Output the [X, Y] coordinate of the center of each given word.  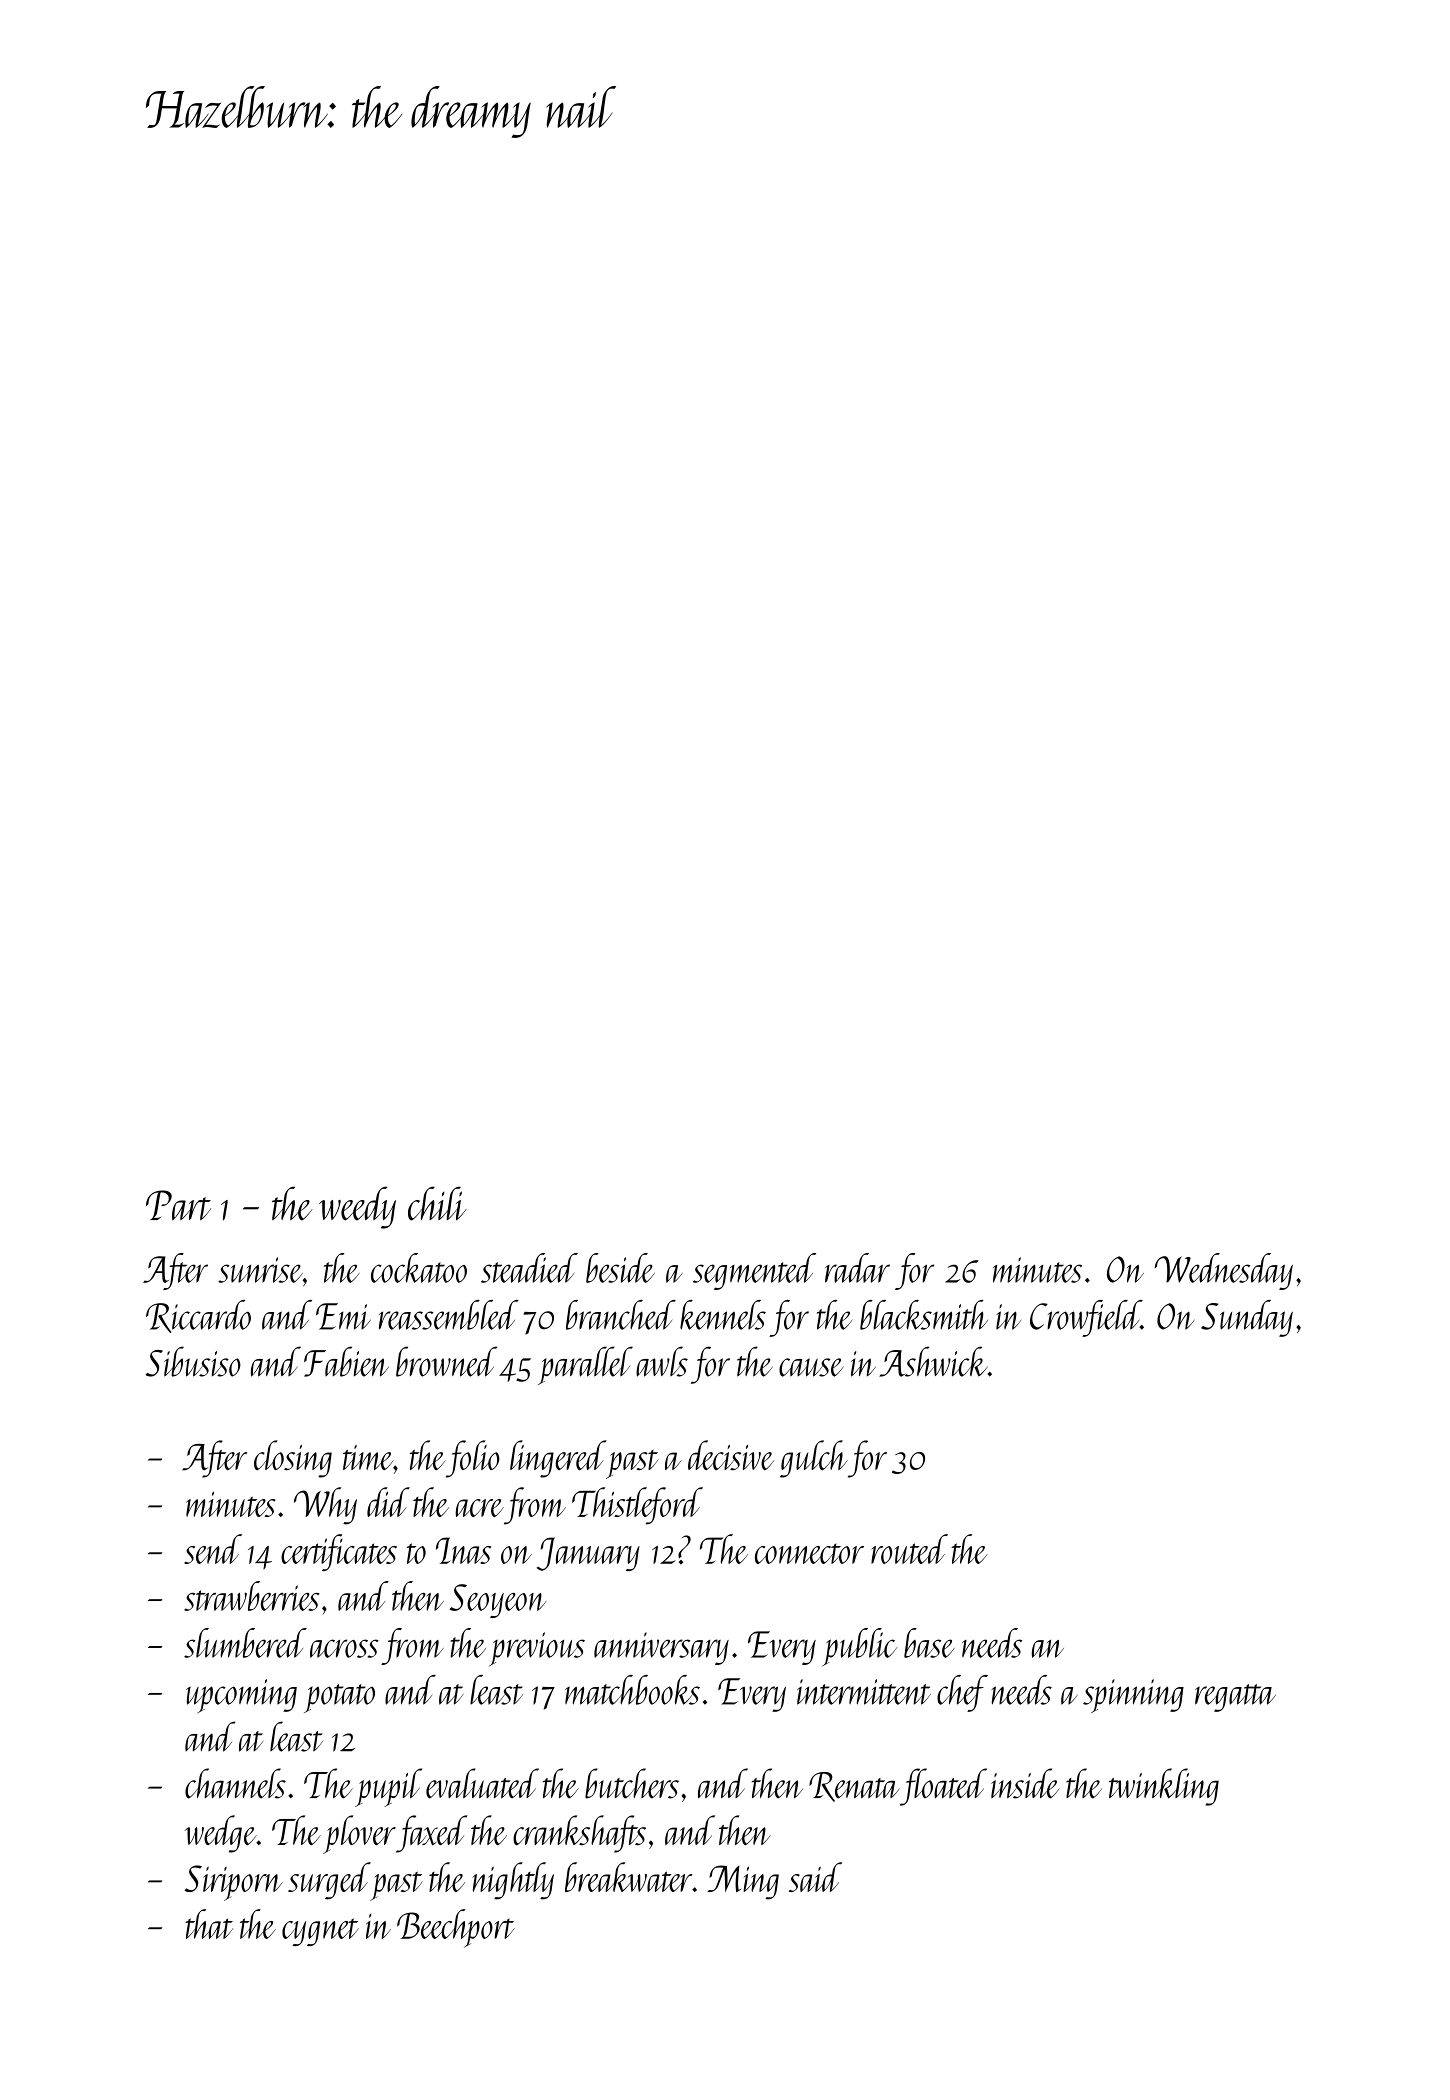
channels [235, 1783]
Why [325, 1506]
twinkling [1164, 1787]
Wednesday [1223, 1271]
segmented [754, 1271]
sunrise [260, 1270]
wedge [221, 1834]
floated [943, 1787]
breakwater [628, 1877]
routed [909, 1549]
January [588, 1554]
